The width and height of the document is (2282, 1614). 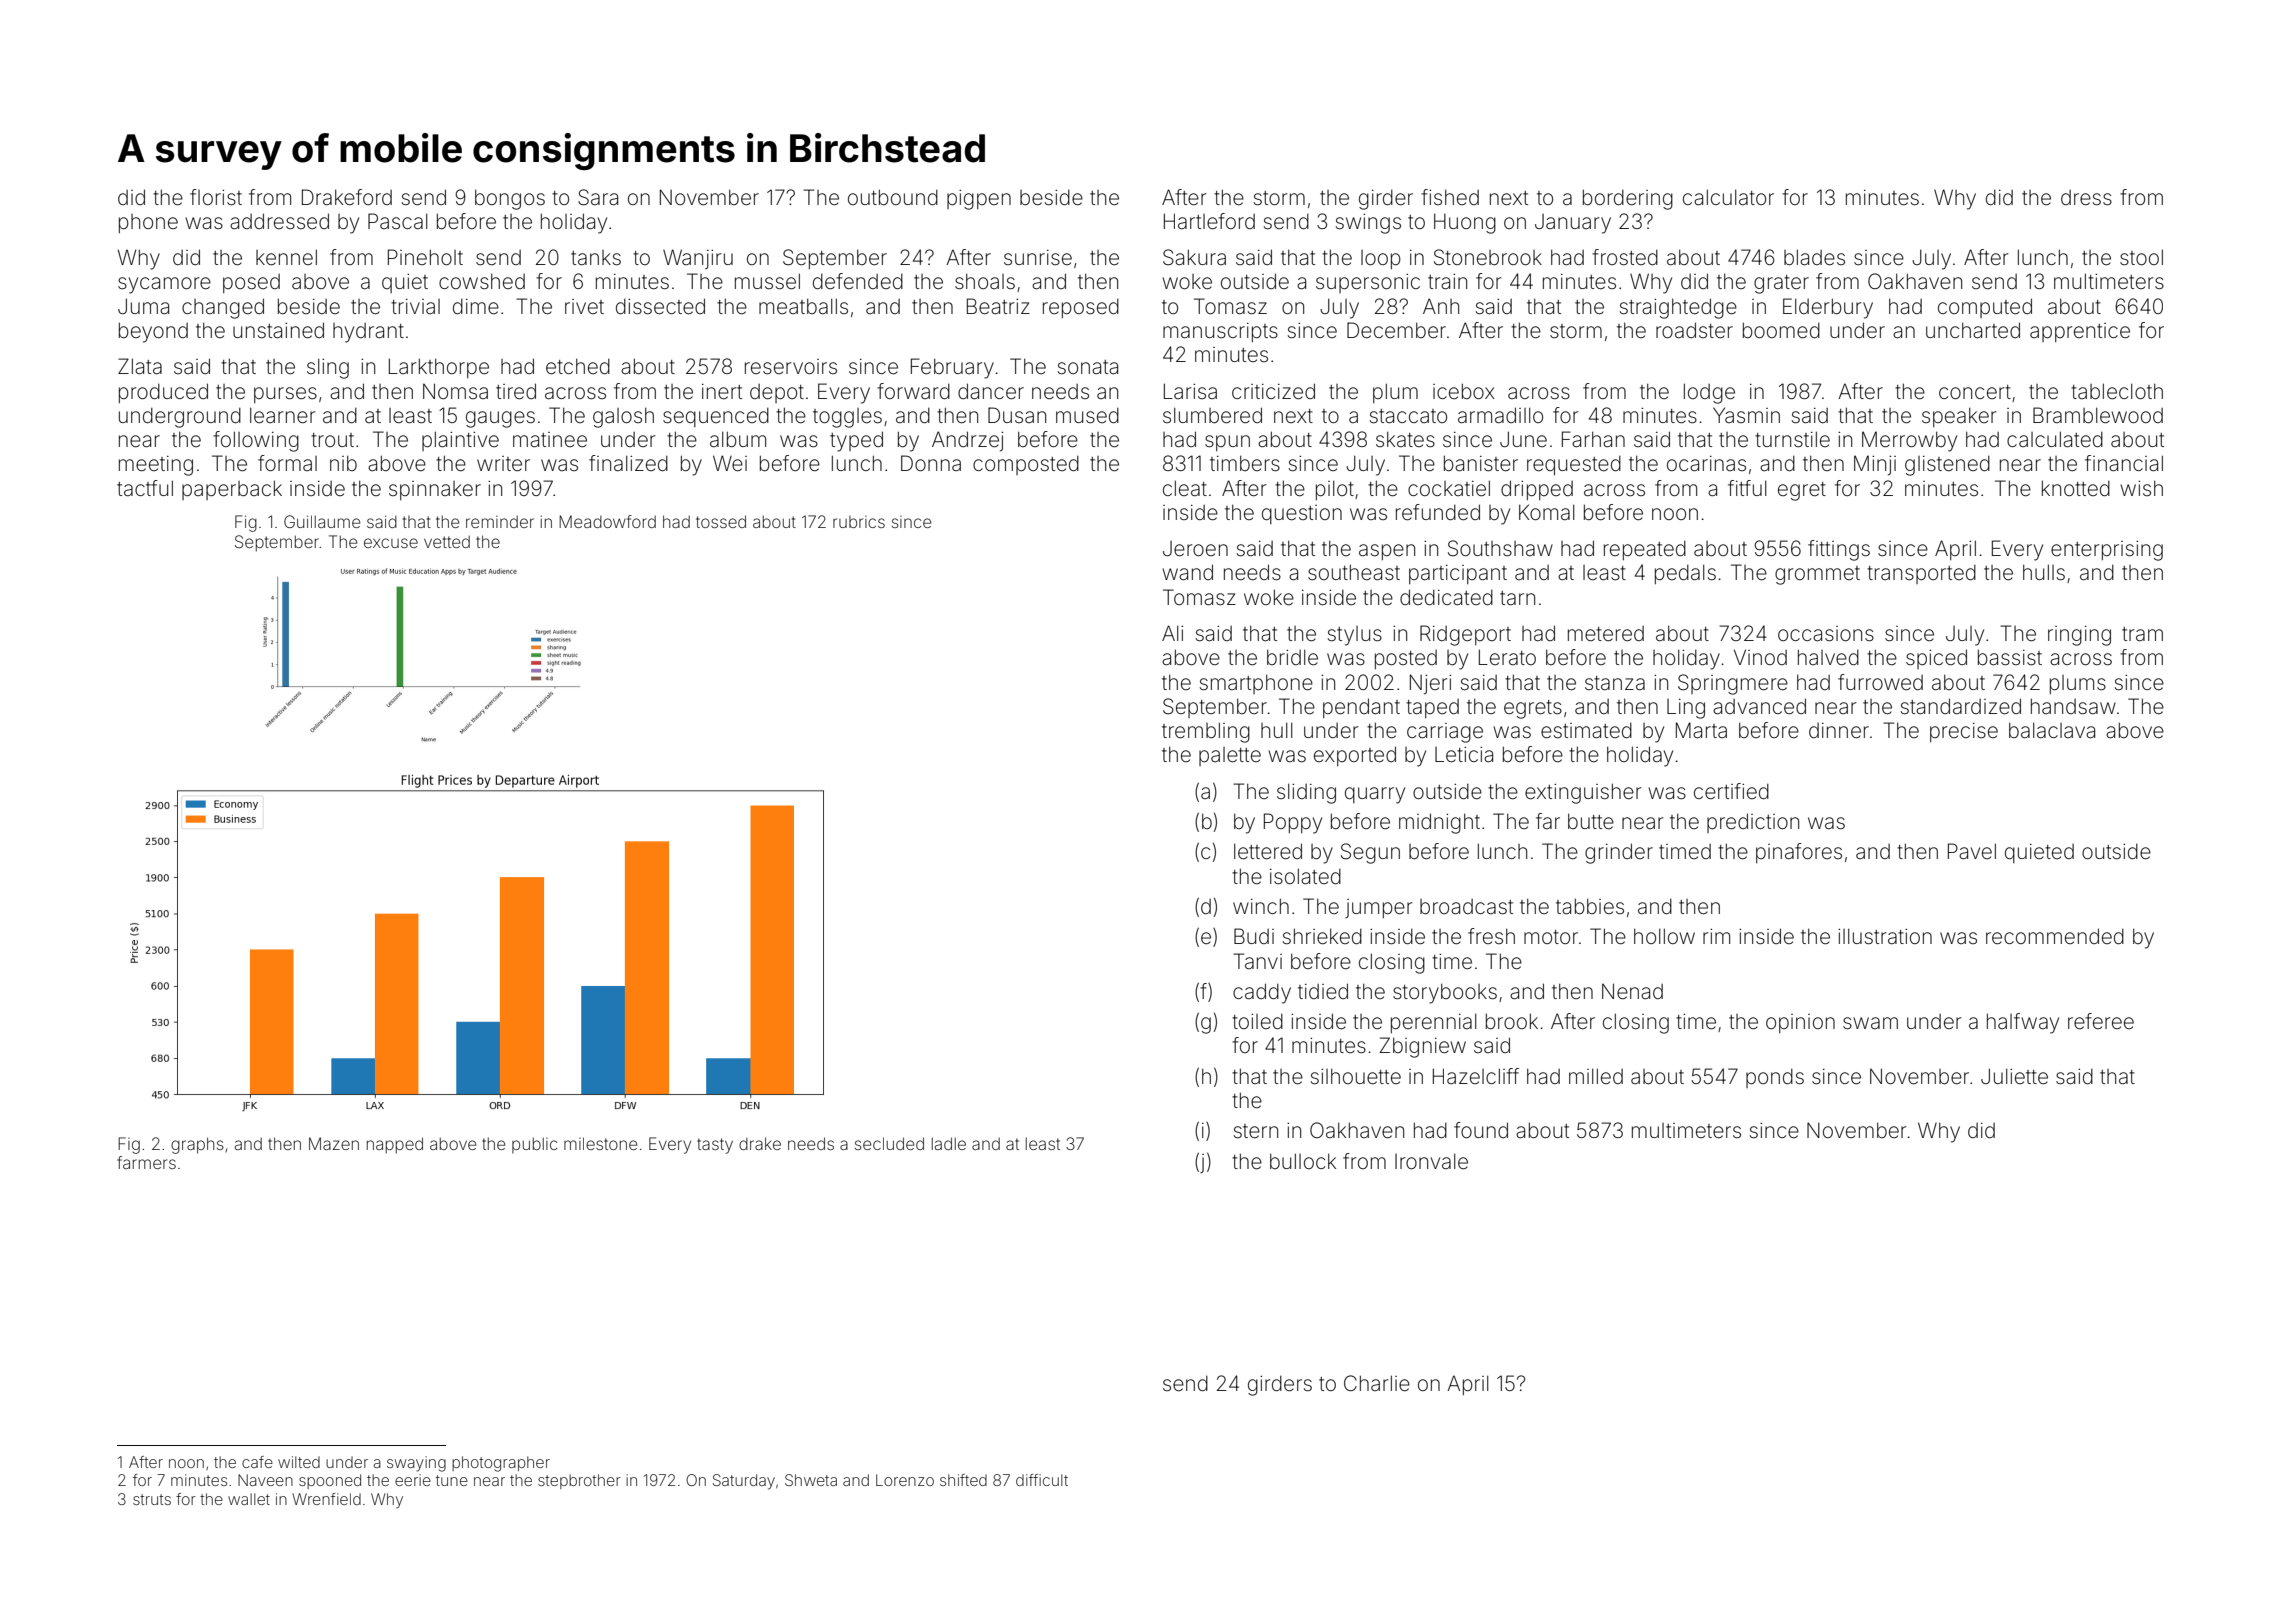 What do you see at coordinates (598, 197) in the document?
I see `Sara` at bounding box center [598, 197].
